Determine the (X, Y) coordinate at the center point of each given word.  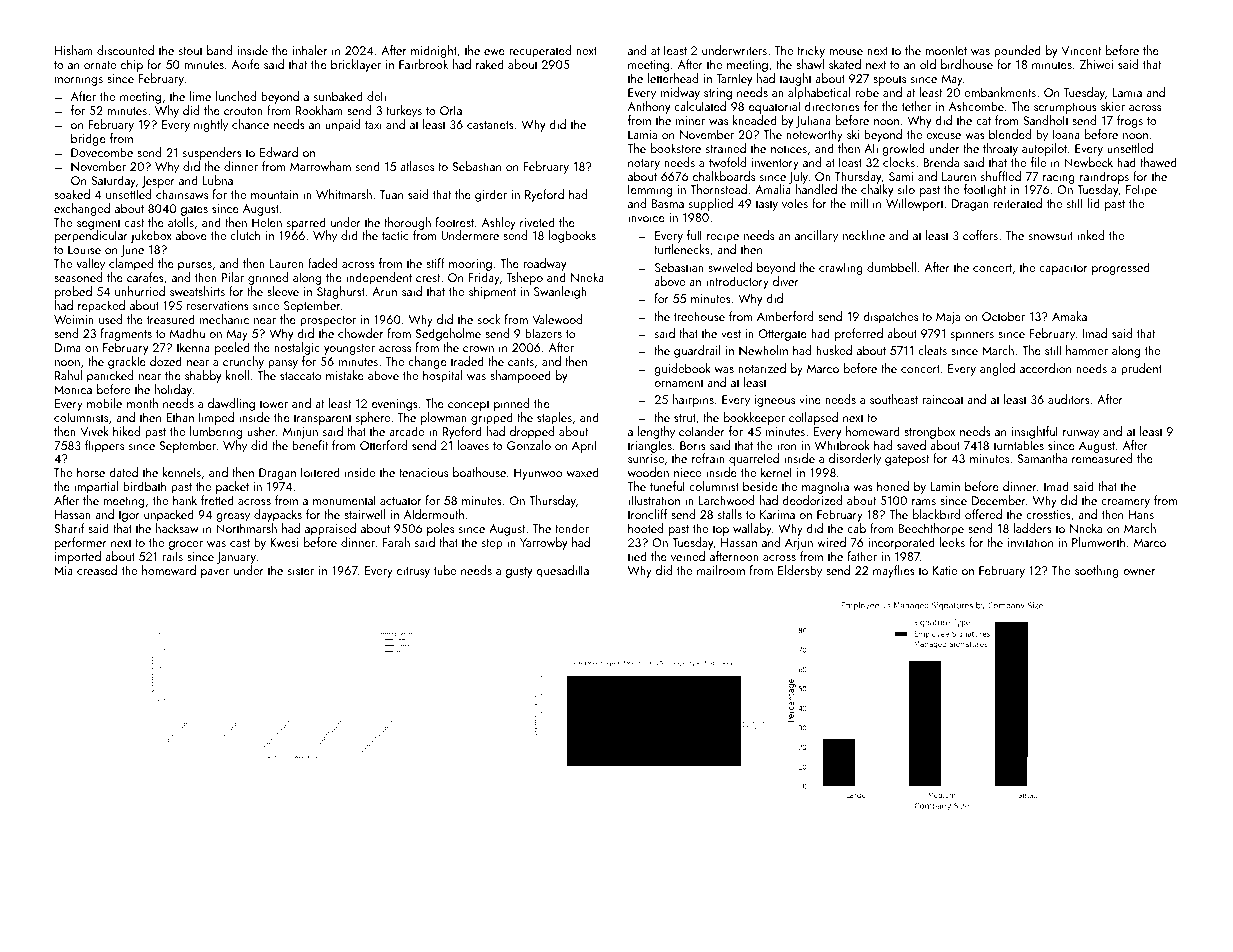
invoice (646, 217)
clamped (131, 264)
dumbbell (891, 267)
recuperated (540, 51)
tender (572, 528)
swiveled (730, 267)
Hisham (74, 50)
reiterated (1018, 203)
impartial (96, 487)
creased (97, 570)
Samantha (1042, 458)
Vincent (1081, 50)
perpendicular (91, 237)
